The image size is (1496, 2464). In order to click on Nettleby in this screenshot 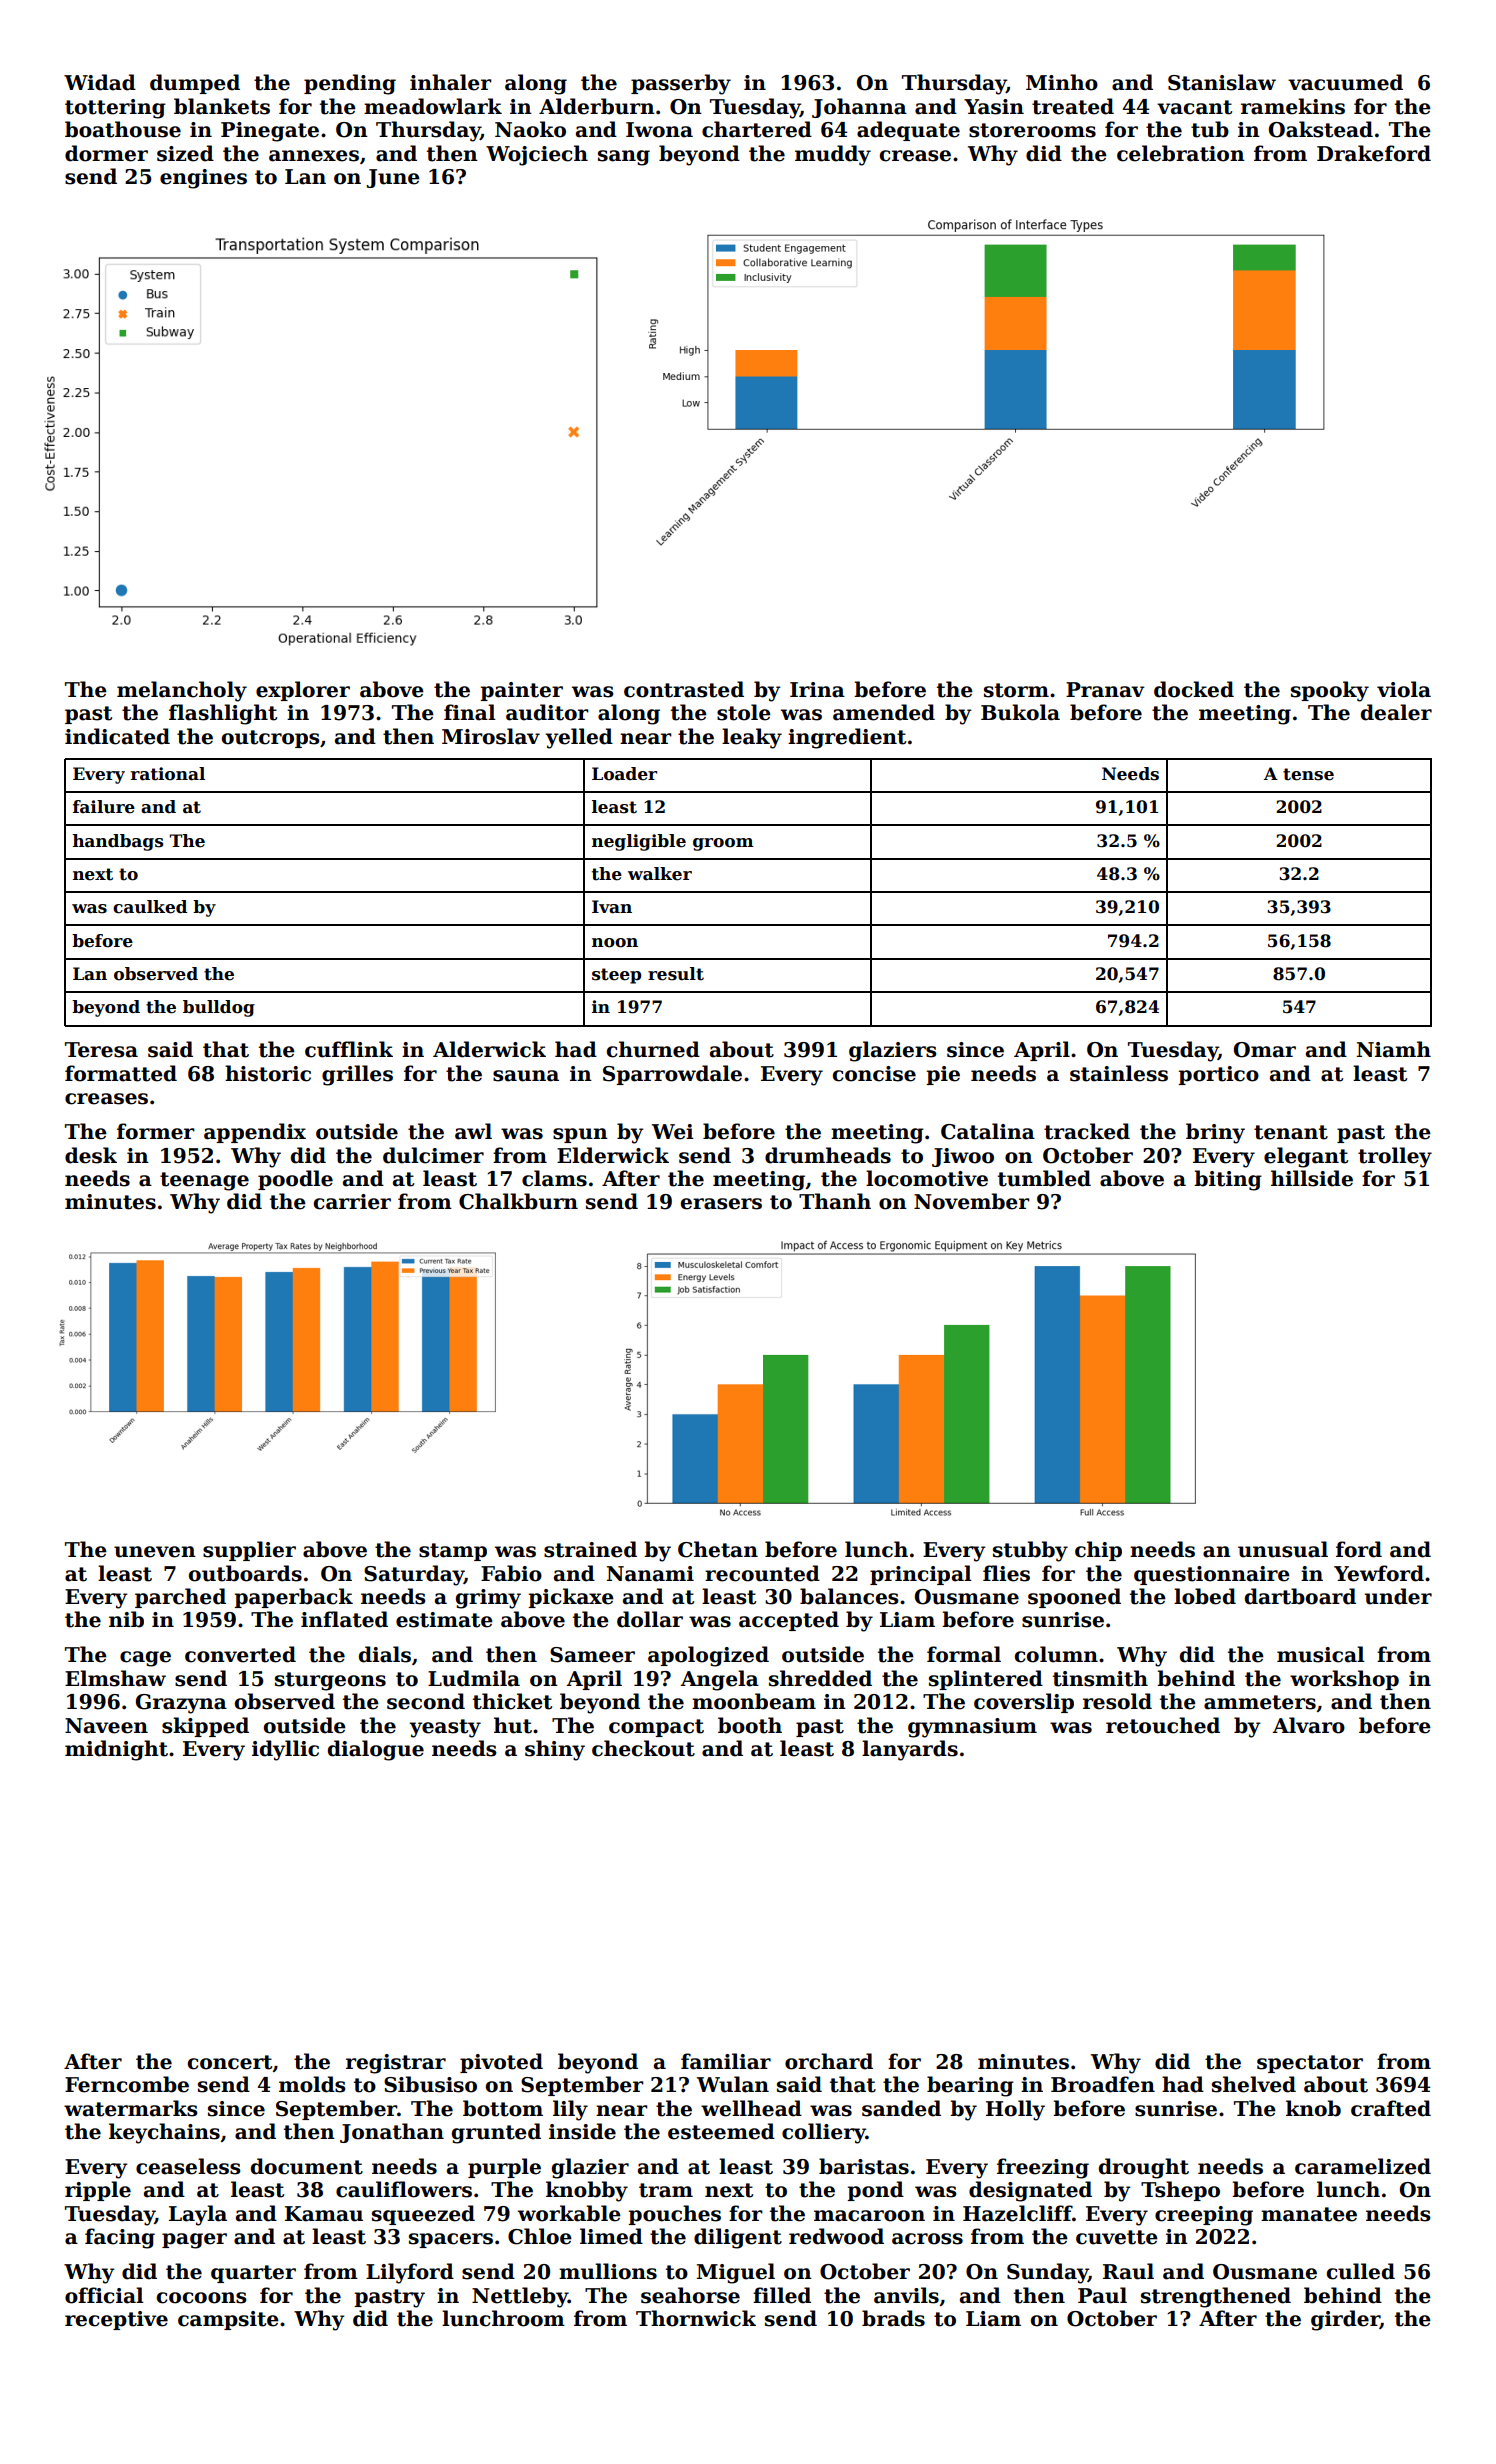, I will do `click(520, 2297)`.
